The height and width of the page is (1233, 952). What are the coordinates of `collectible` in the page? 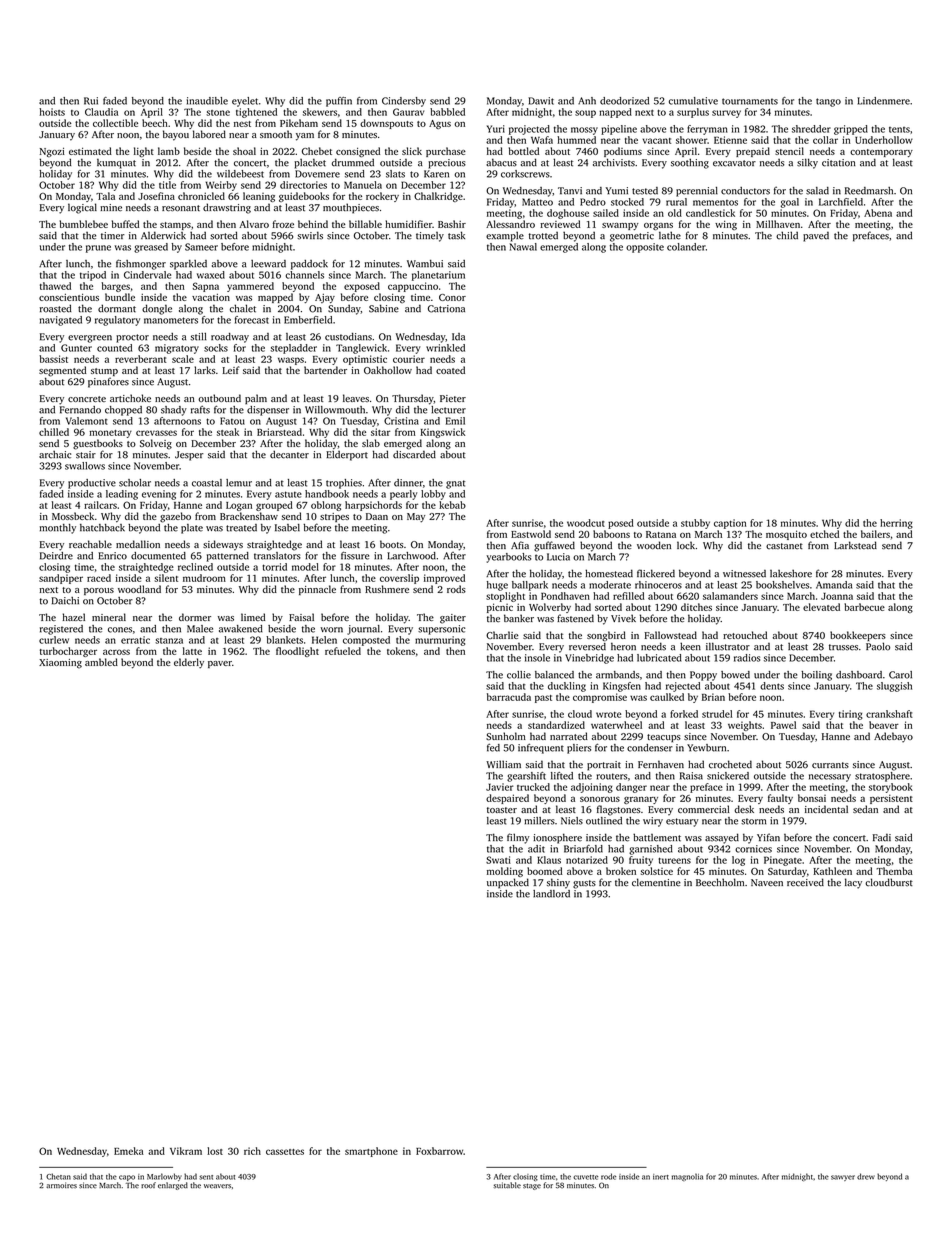 It's located at (115, 123).
